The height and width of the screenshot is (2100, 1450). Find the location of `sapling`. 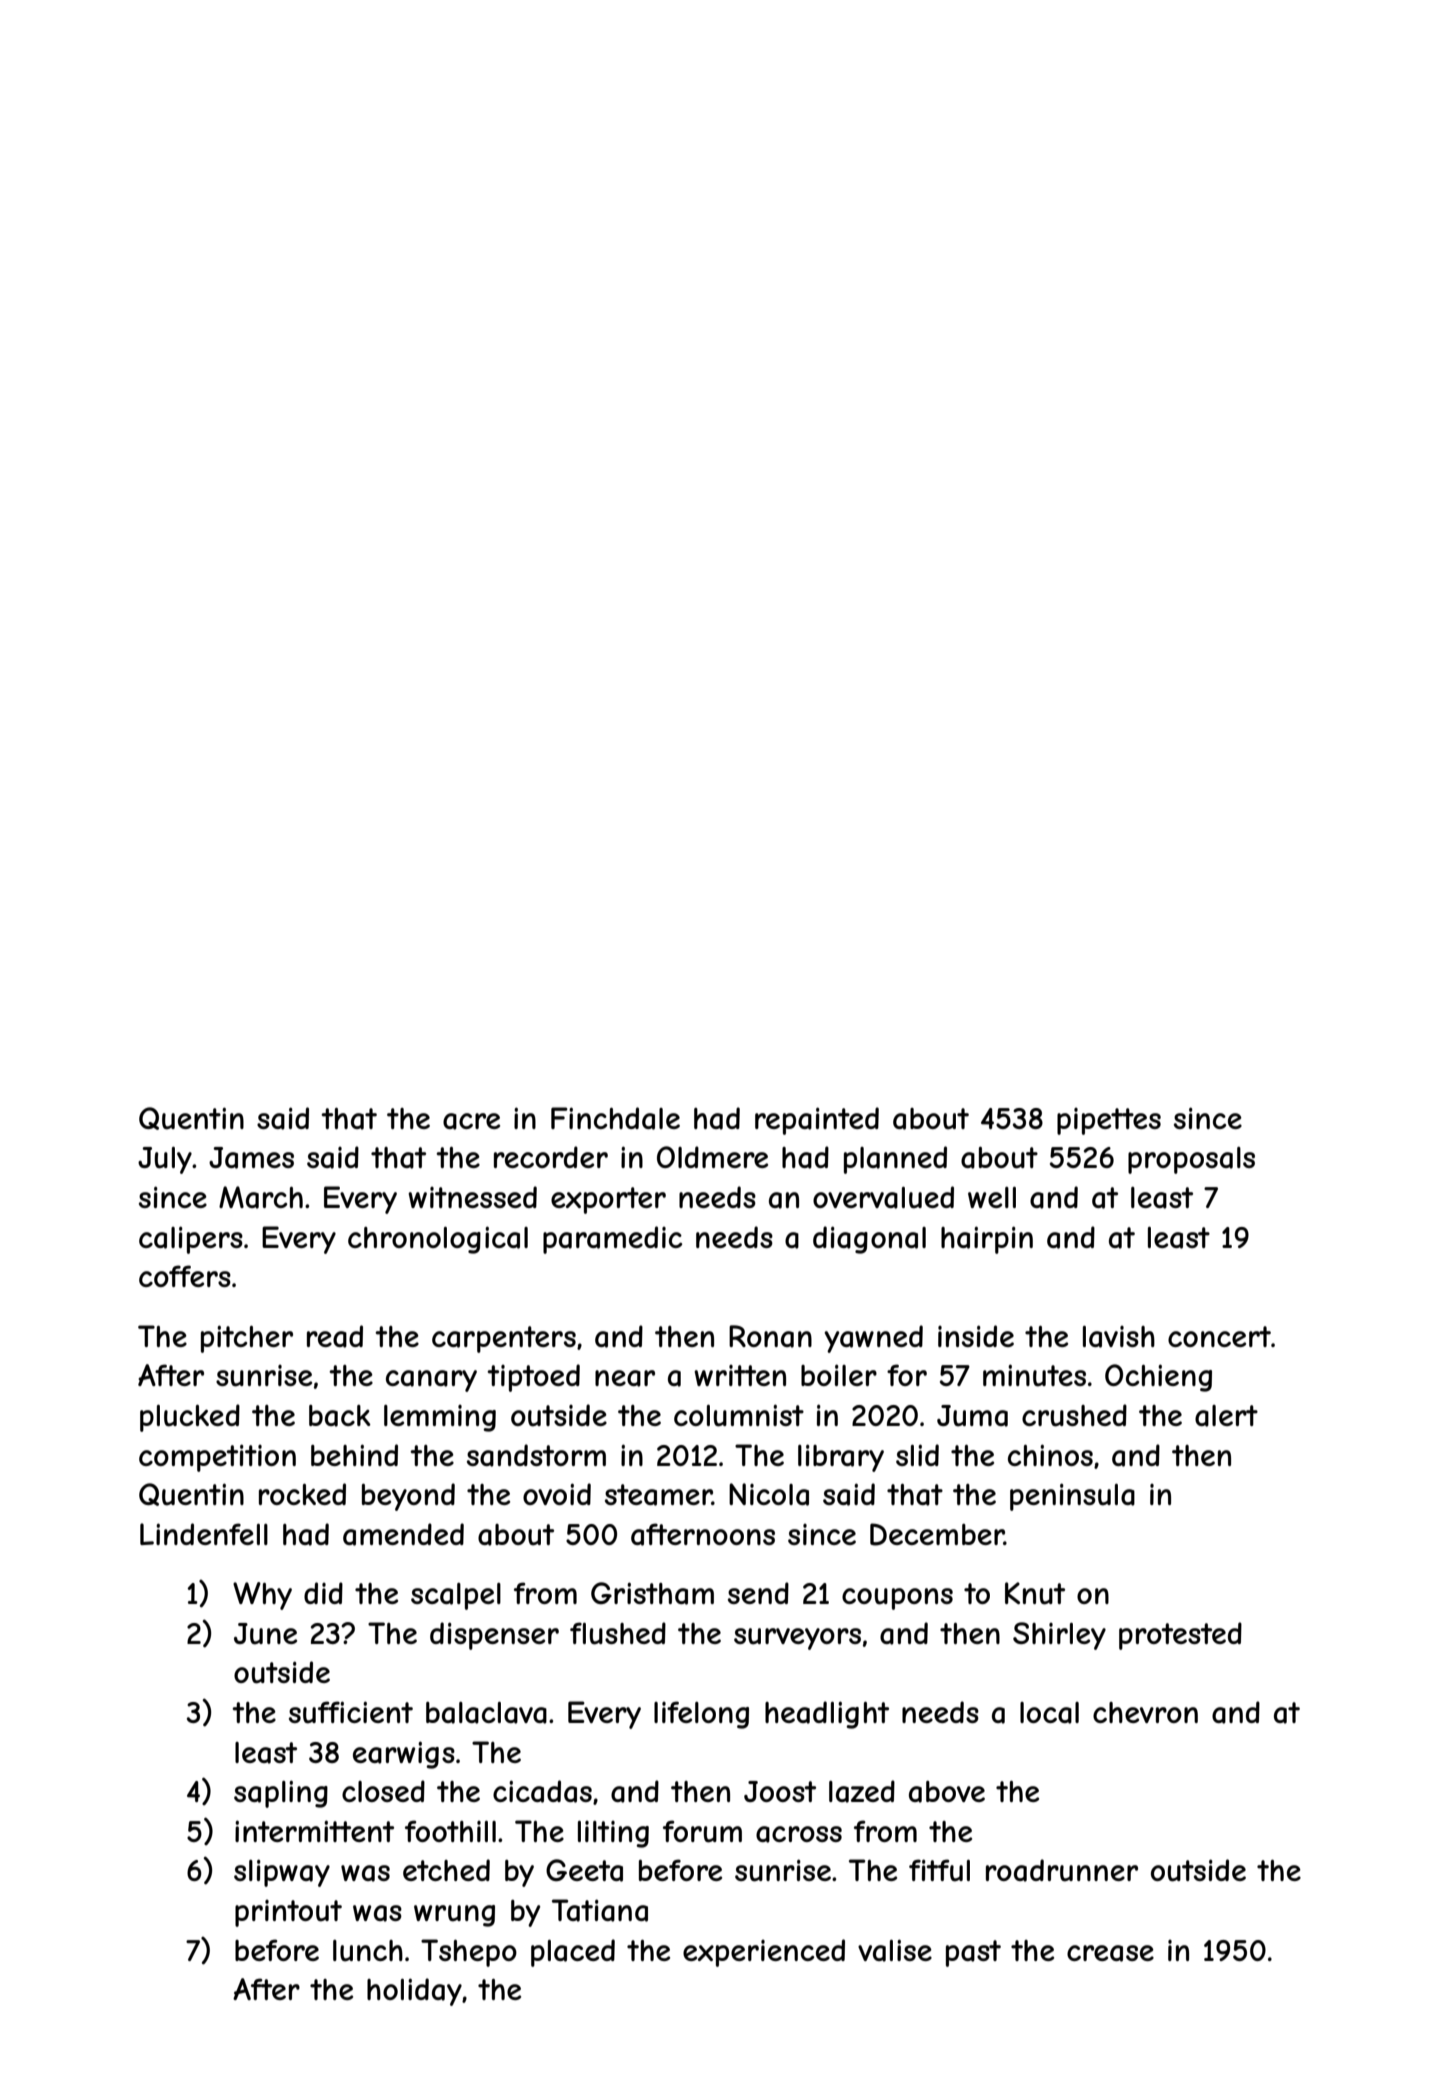

sapling is located at coordinates (281, 1794).
